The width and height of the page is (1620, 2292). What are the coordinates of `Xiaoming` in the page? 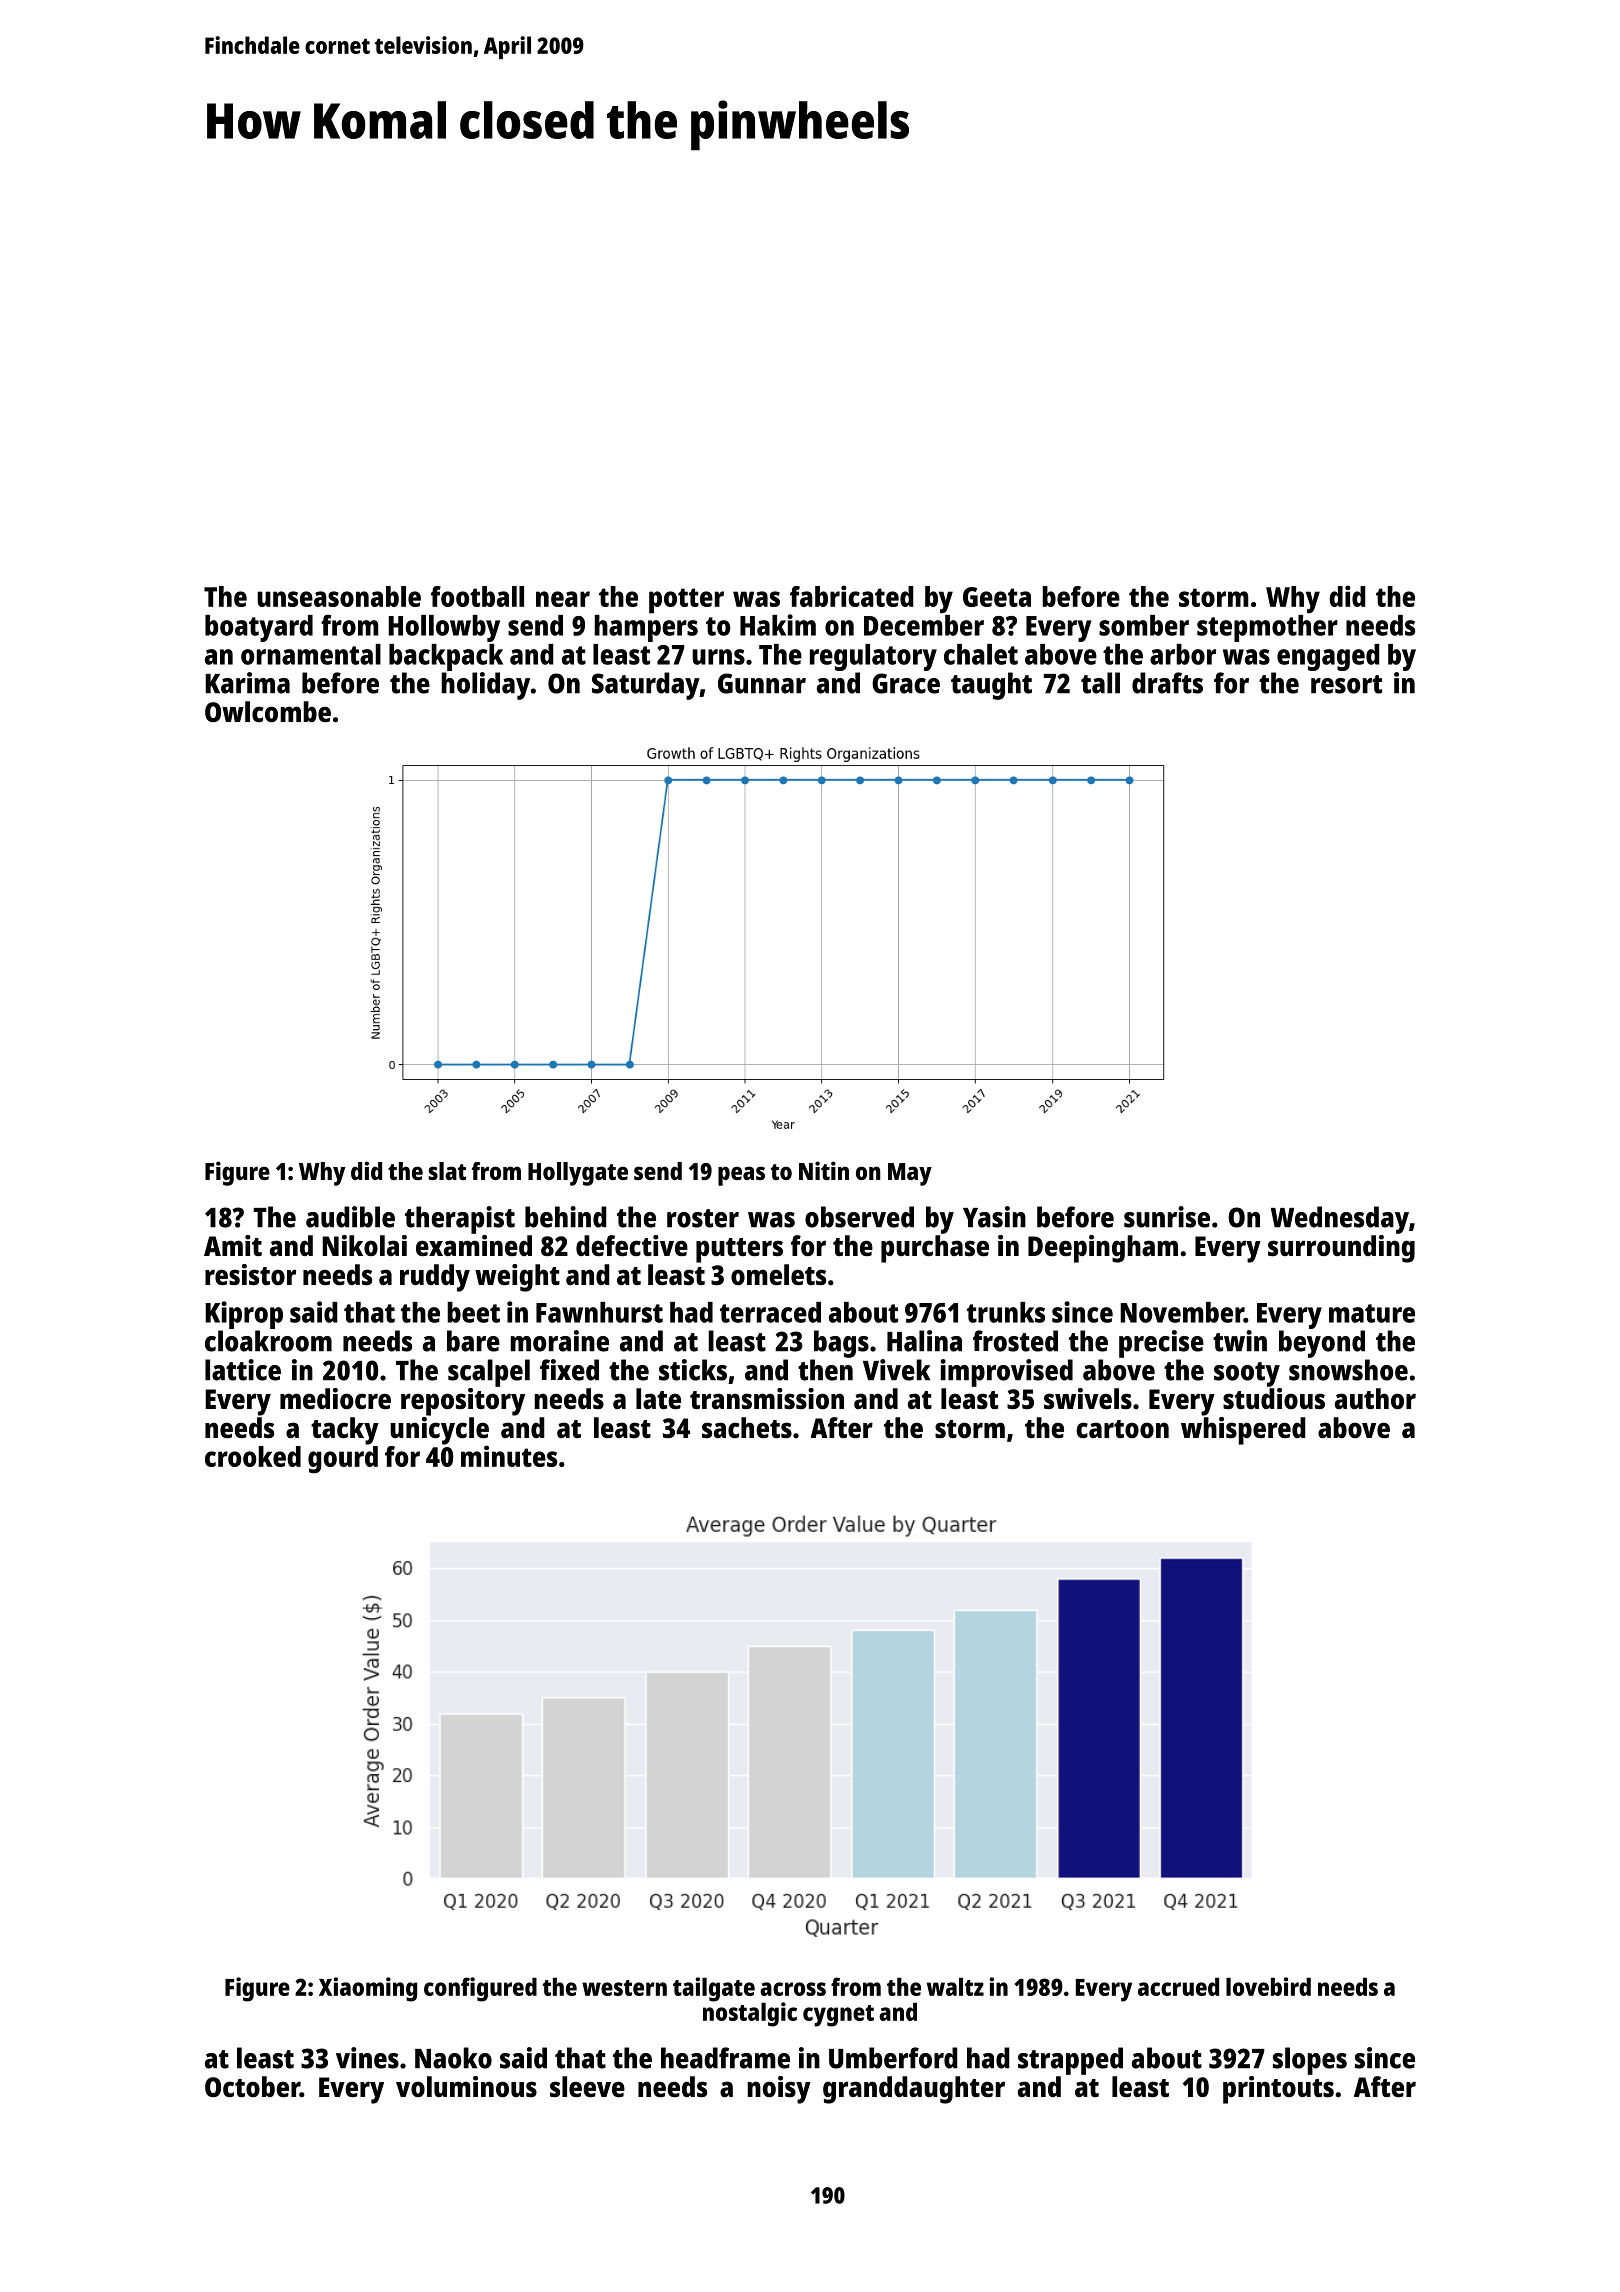 It's located at (368, 1989).
